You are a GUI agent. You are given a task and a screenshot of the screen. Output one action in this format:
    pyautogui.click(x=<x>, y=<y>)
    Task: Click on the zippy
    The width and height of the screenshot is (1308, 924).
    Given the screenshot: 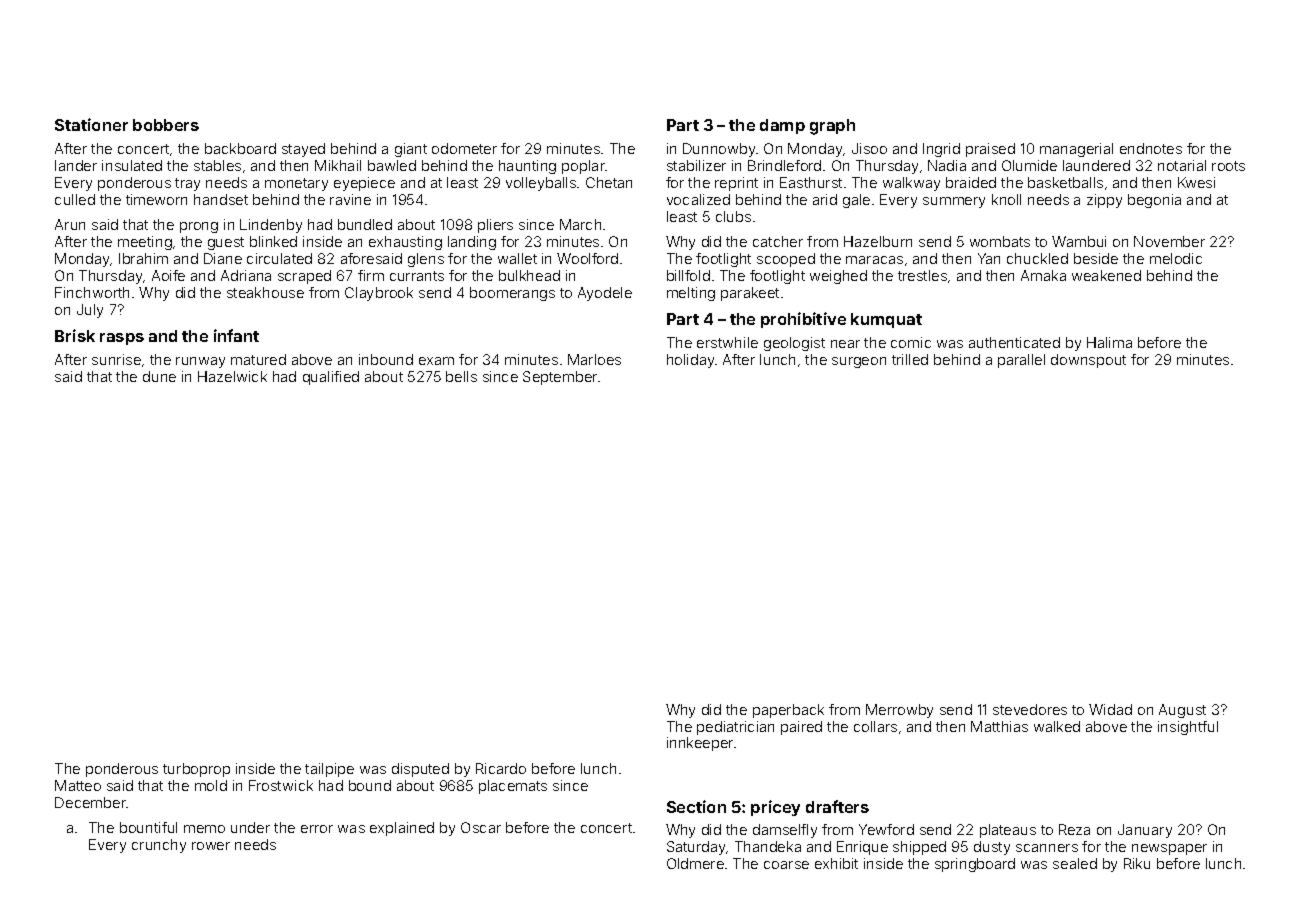 What is the action you would take?
    pyautogui.click(x=1104, y=201)
